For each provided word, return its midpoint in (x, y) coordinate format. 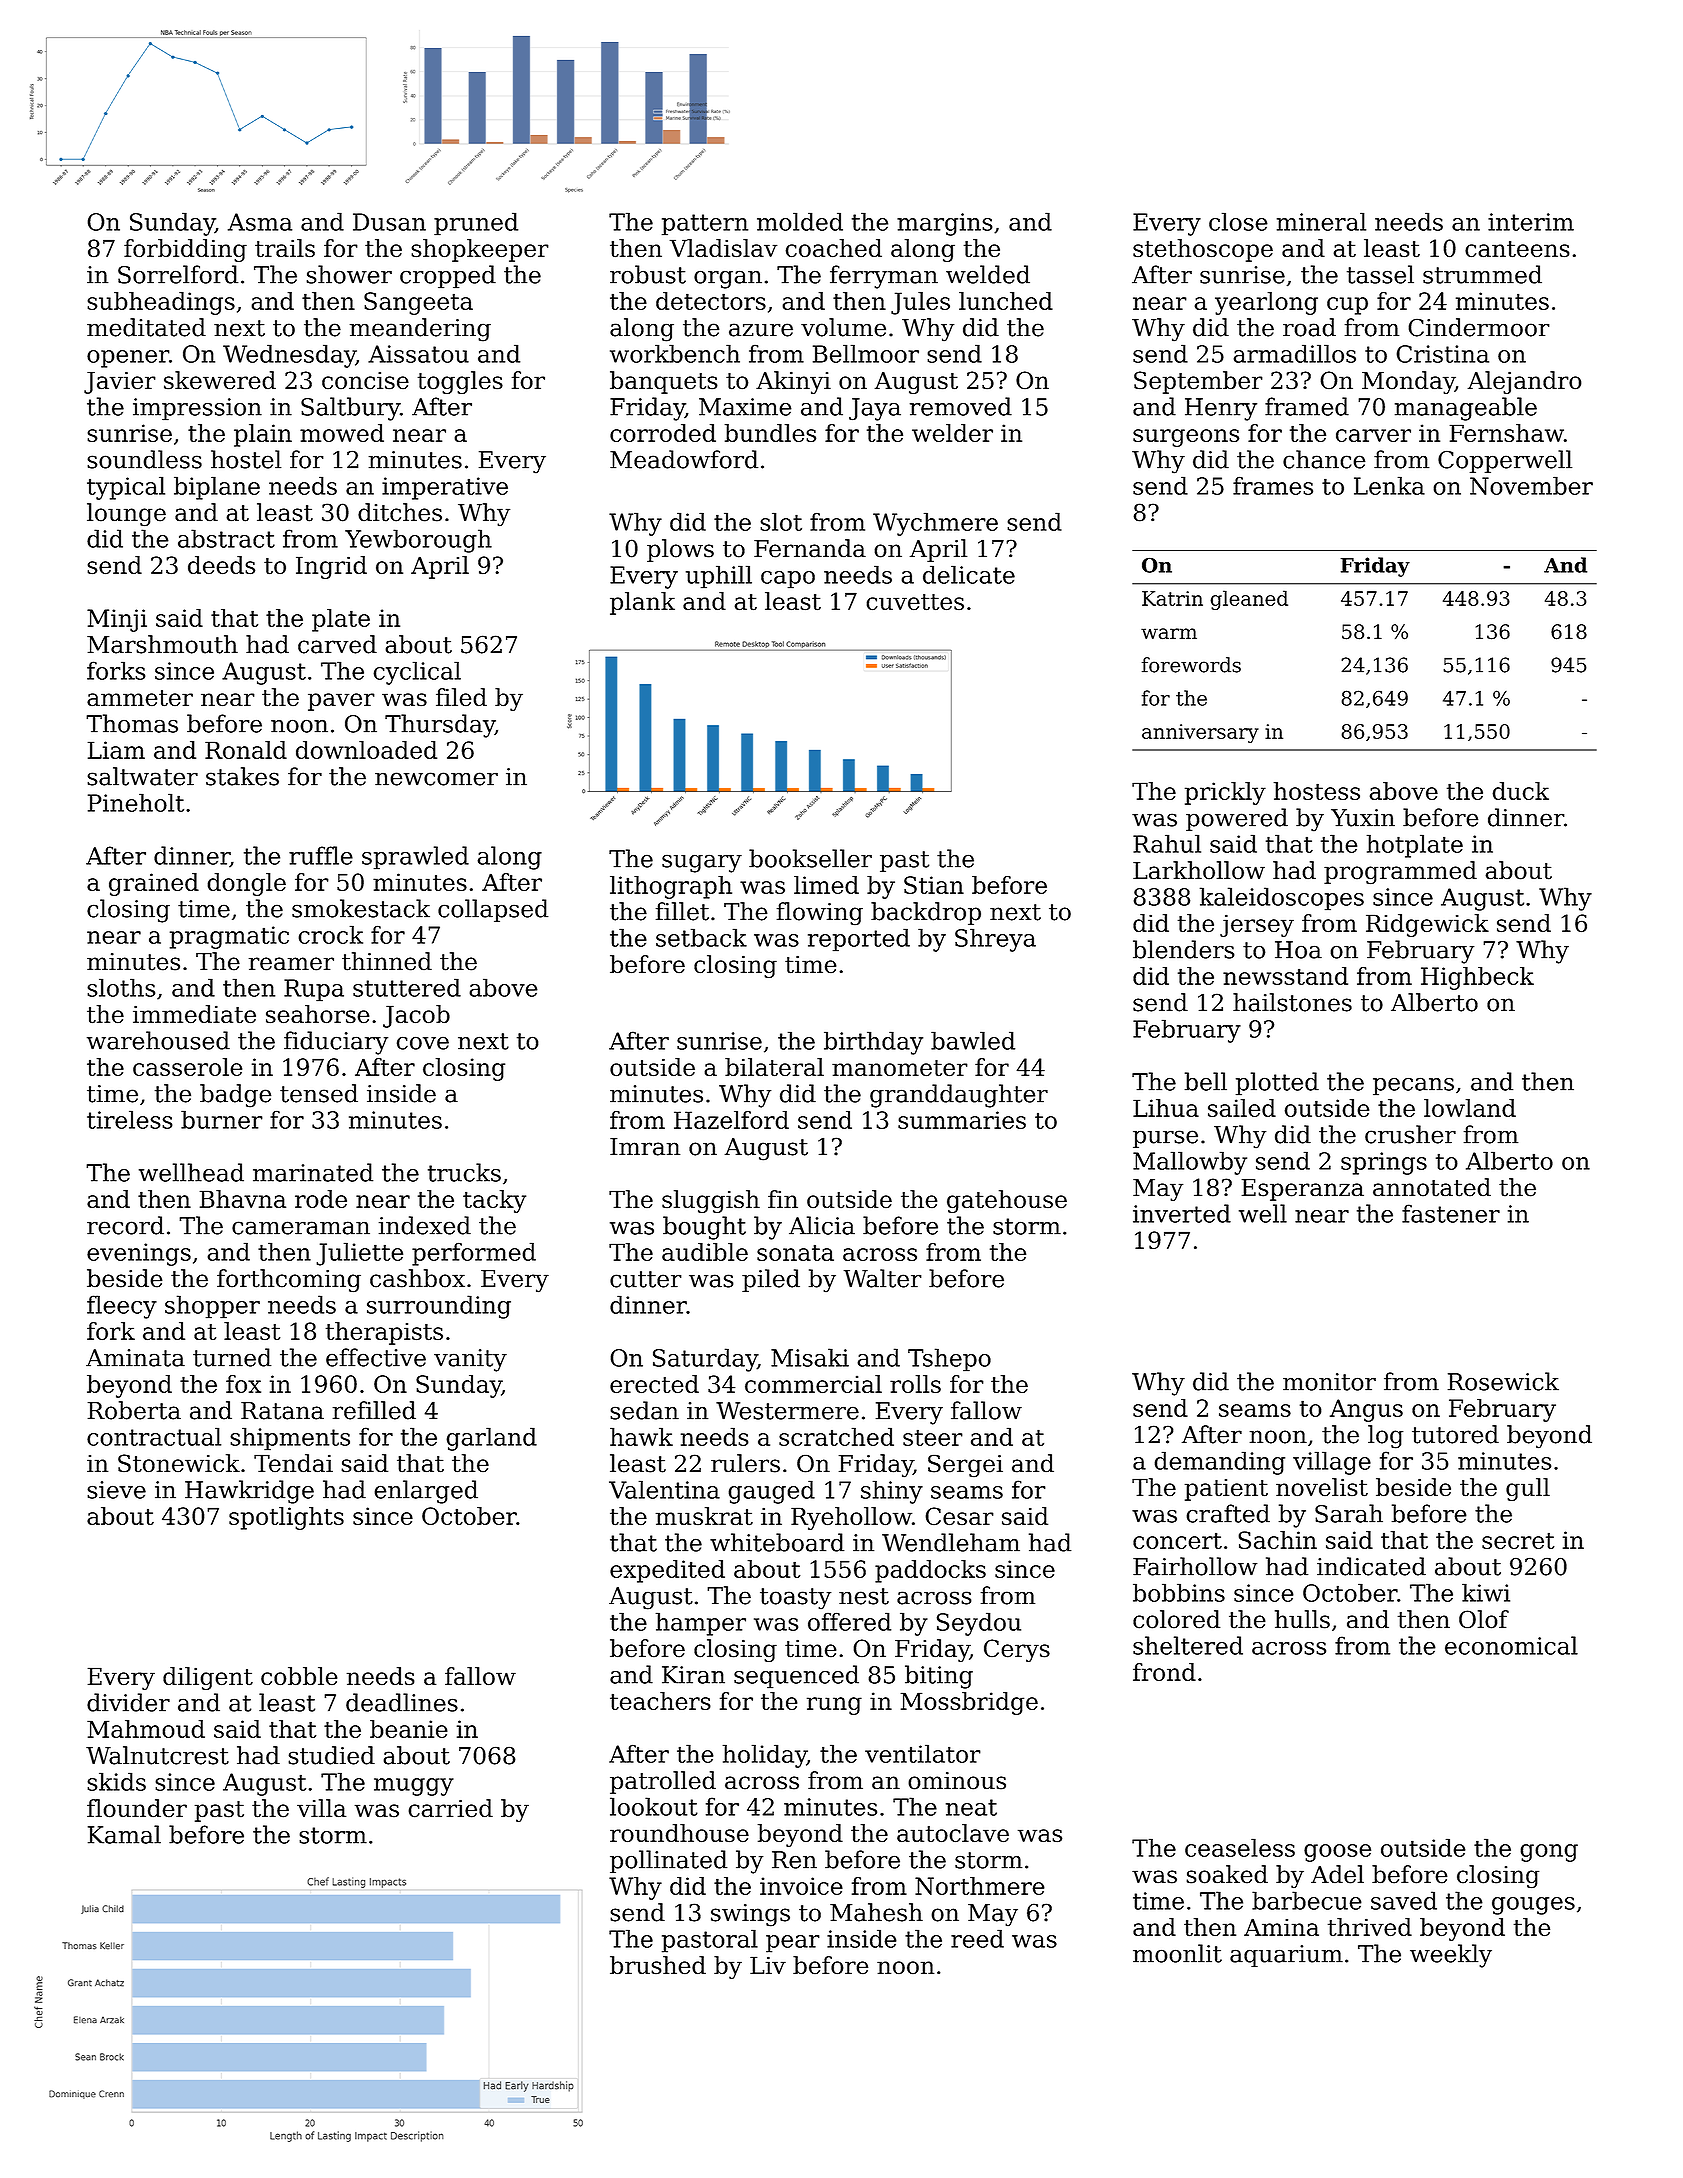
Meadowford (684, 459)
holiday (764, 1756)
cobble (299, 1676)
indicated (1371, 1566)
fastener (1451, 1213)
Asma (260, 222)
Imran (645, 1147)
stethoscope (1203, 250)
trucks (464, 1172)
